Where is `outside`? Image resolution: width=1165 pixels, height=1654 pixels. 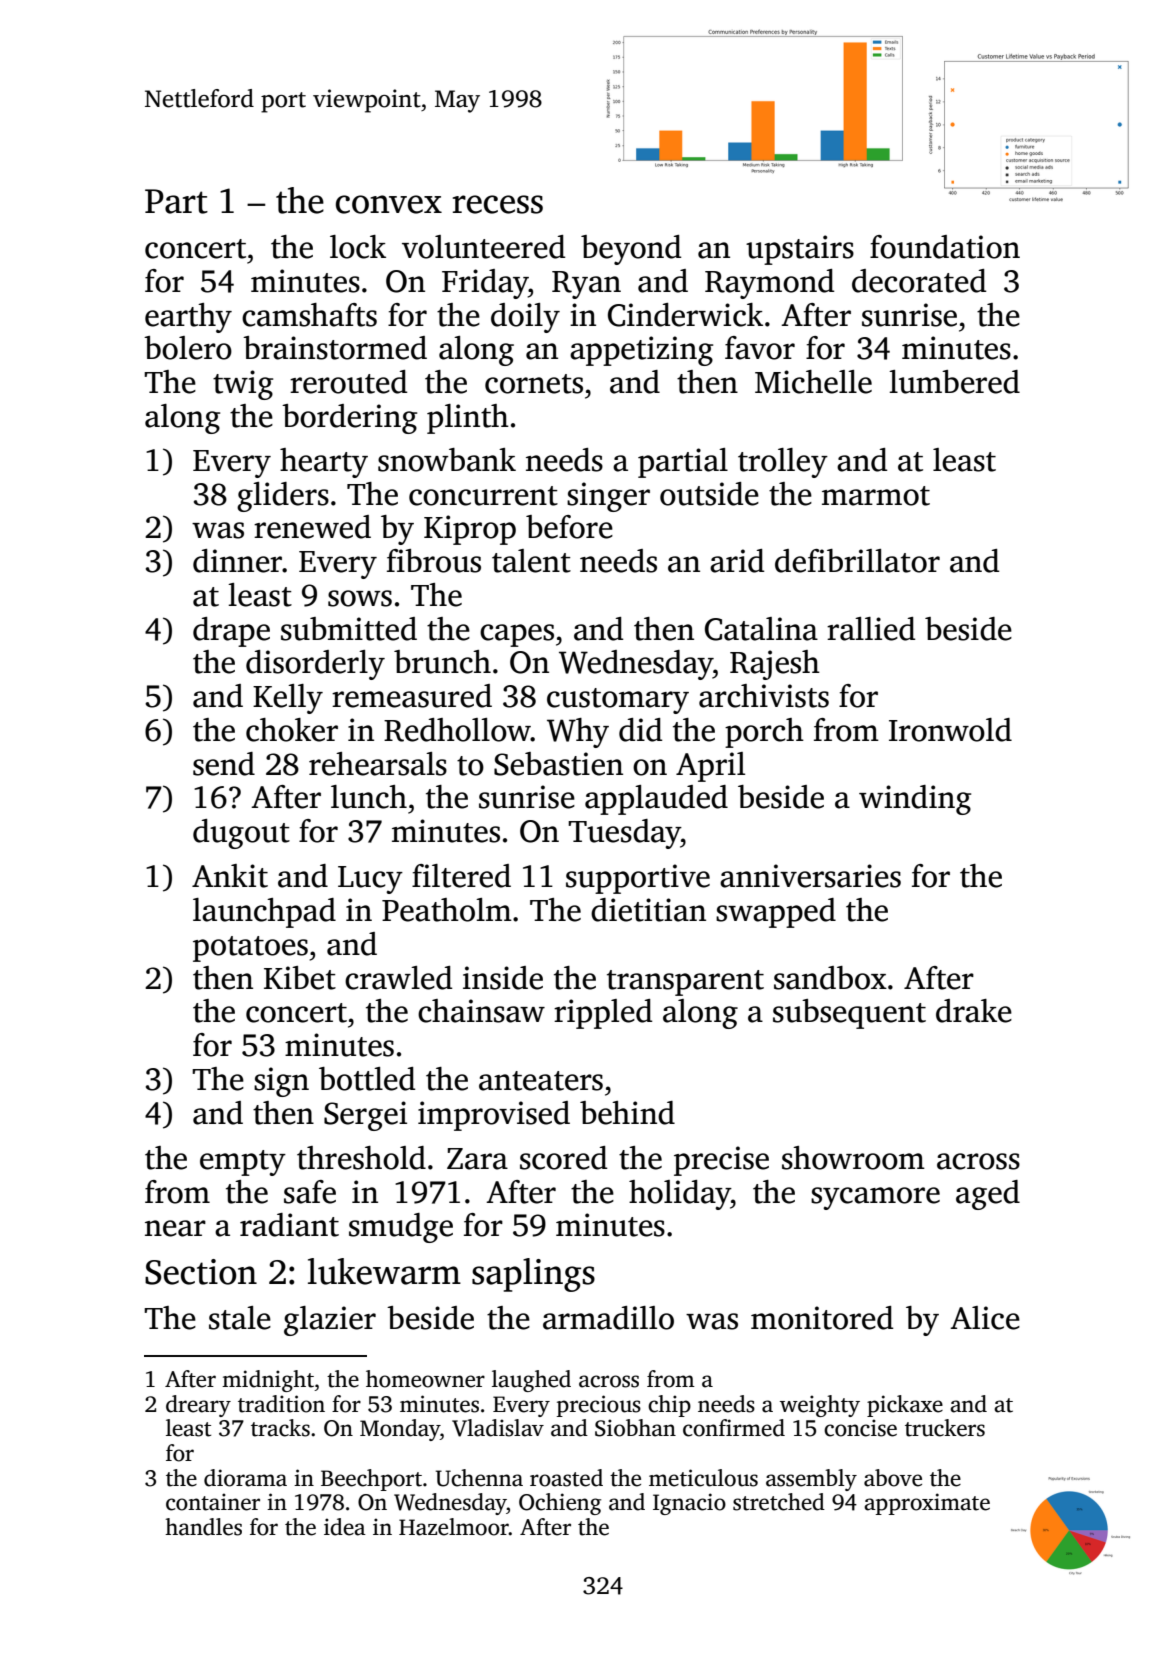 outside is located at coordinates (709, 494).
